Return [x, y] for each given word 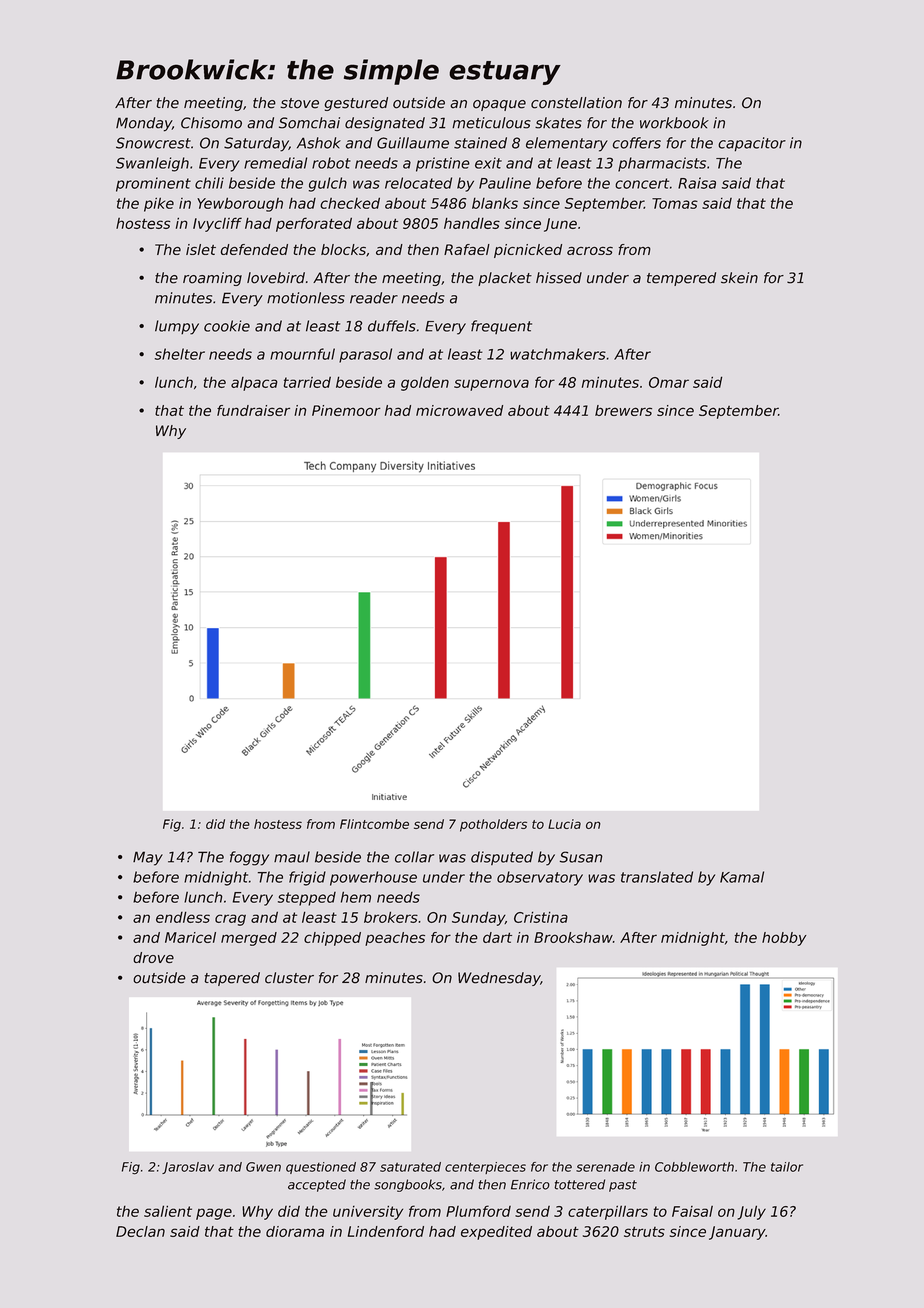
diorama [295, 1231]
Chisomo [211, 123]
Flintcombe [374, 824]
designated [385, 124]
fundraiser [253, 410]
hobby [784, 939]
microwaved [459, 410]
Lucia [564, 824]
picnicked [528, 251]
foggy [249, 858]
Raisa [697, 183]
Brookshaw [573, 937]
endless [183, 917]
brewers [623, 410]
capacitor [752, 144]
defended [254, 249]
